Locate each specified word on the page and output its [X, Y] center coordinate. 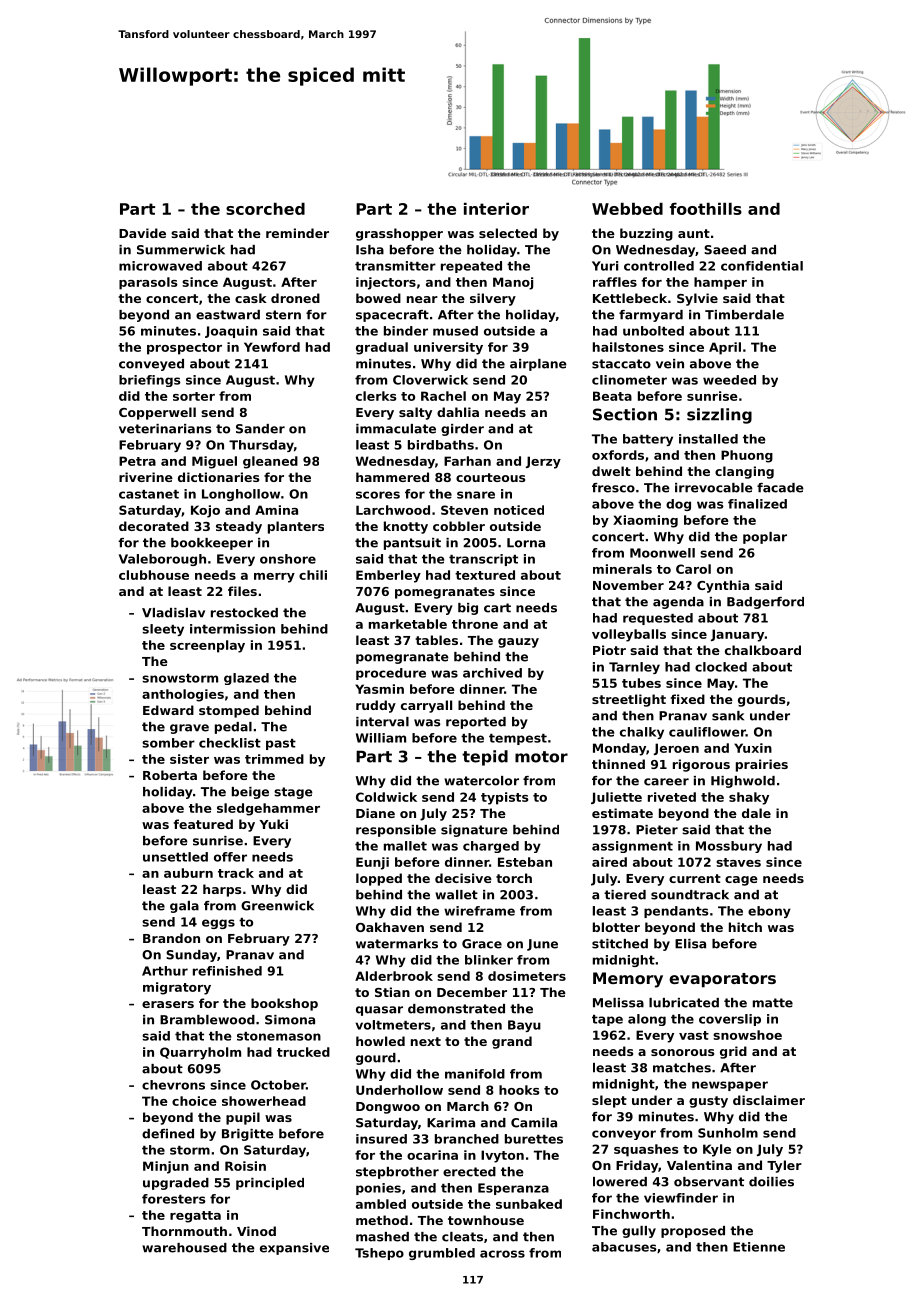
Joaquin [231, 332]
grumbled [442, 1254]
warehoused [184, 1248]
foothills [706, 209]
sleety [163, 630]
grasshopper [399, 234]
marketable [408, 624]
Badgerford [765, 603]
